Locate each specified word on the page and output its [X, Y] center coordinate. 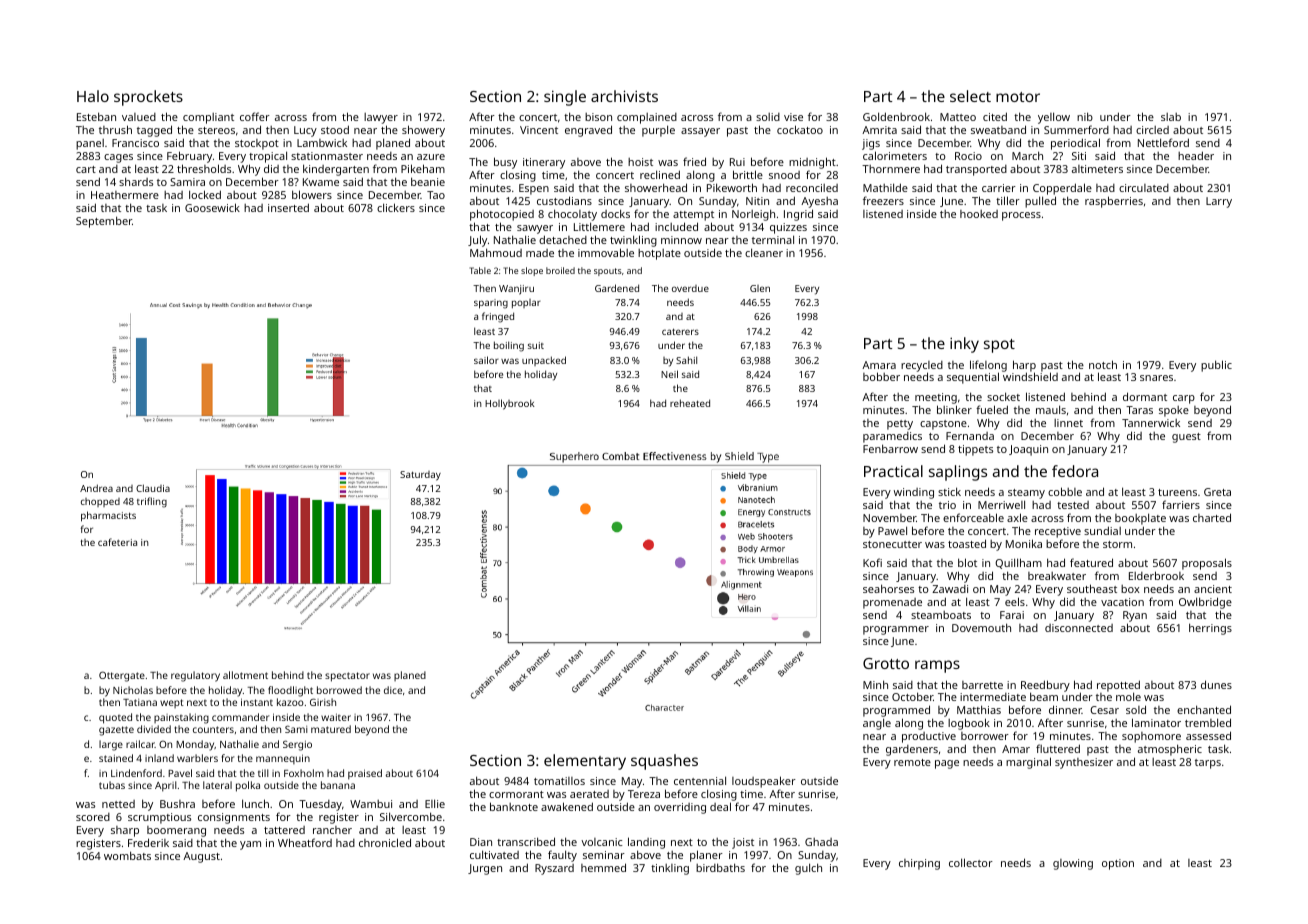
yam [250, 845]
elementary [585, 762]
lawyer [381, 118]
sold [1136, 709]
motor [1018, 97]
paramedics [892, 437]
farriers [1181, 504]
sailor [486, 360]
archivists [624, 96]
